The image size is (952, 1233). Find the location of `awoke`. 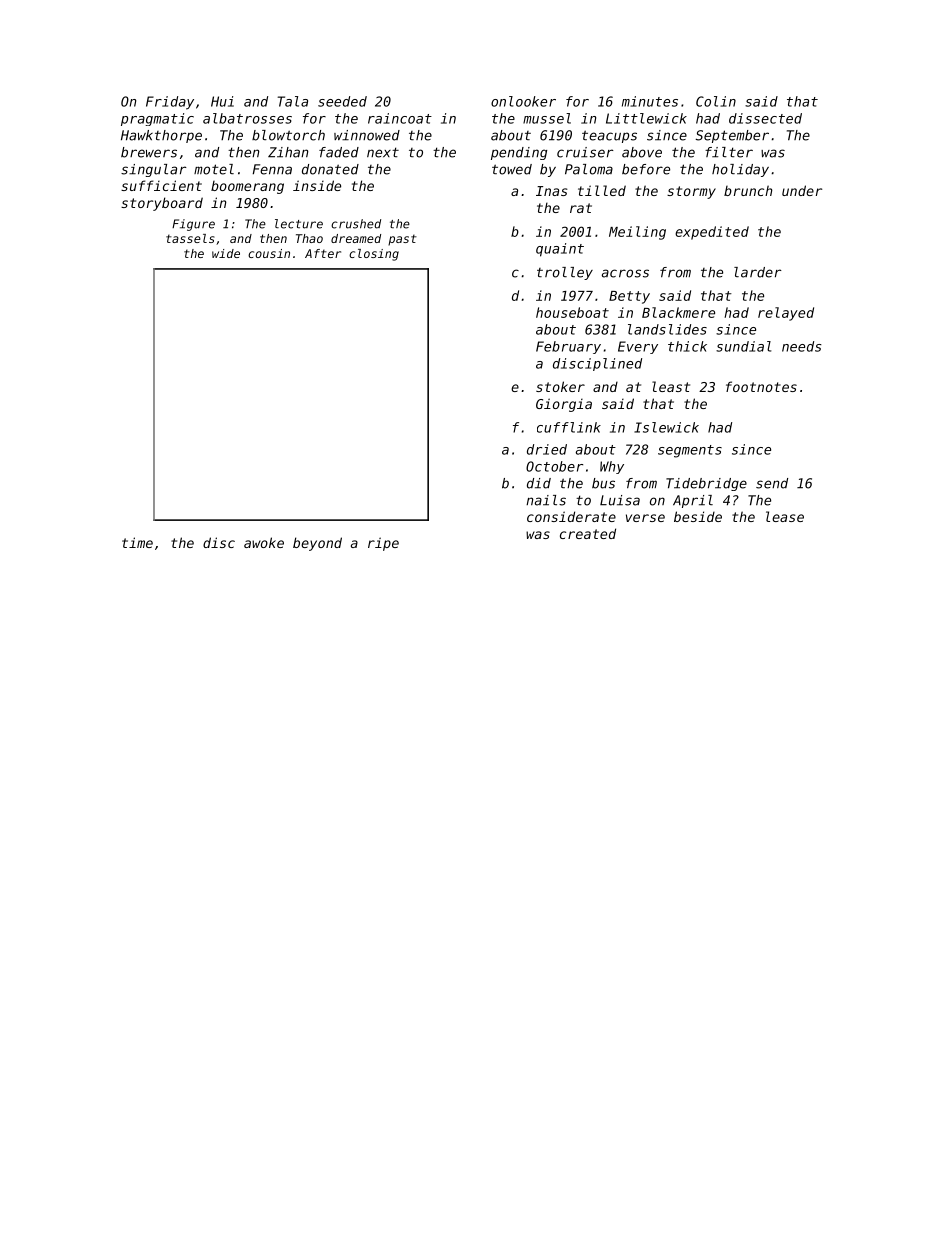

awoke is located at coordinates (264, 542).
